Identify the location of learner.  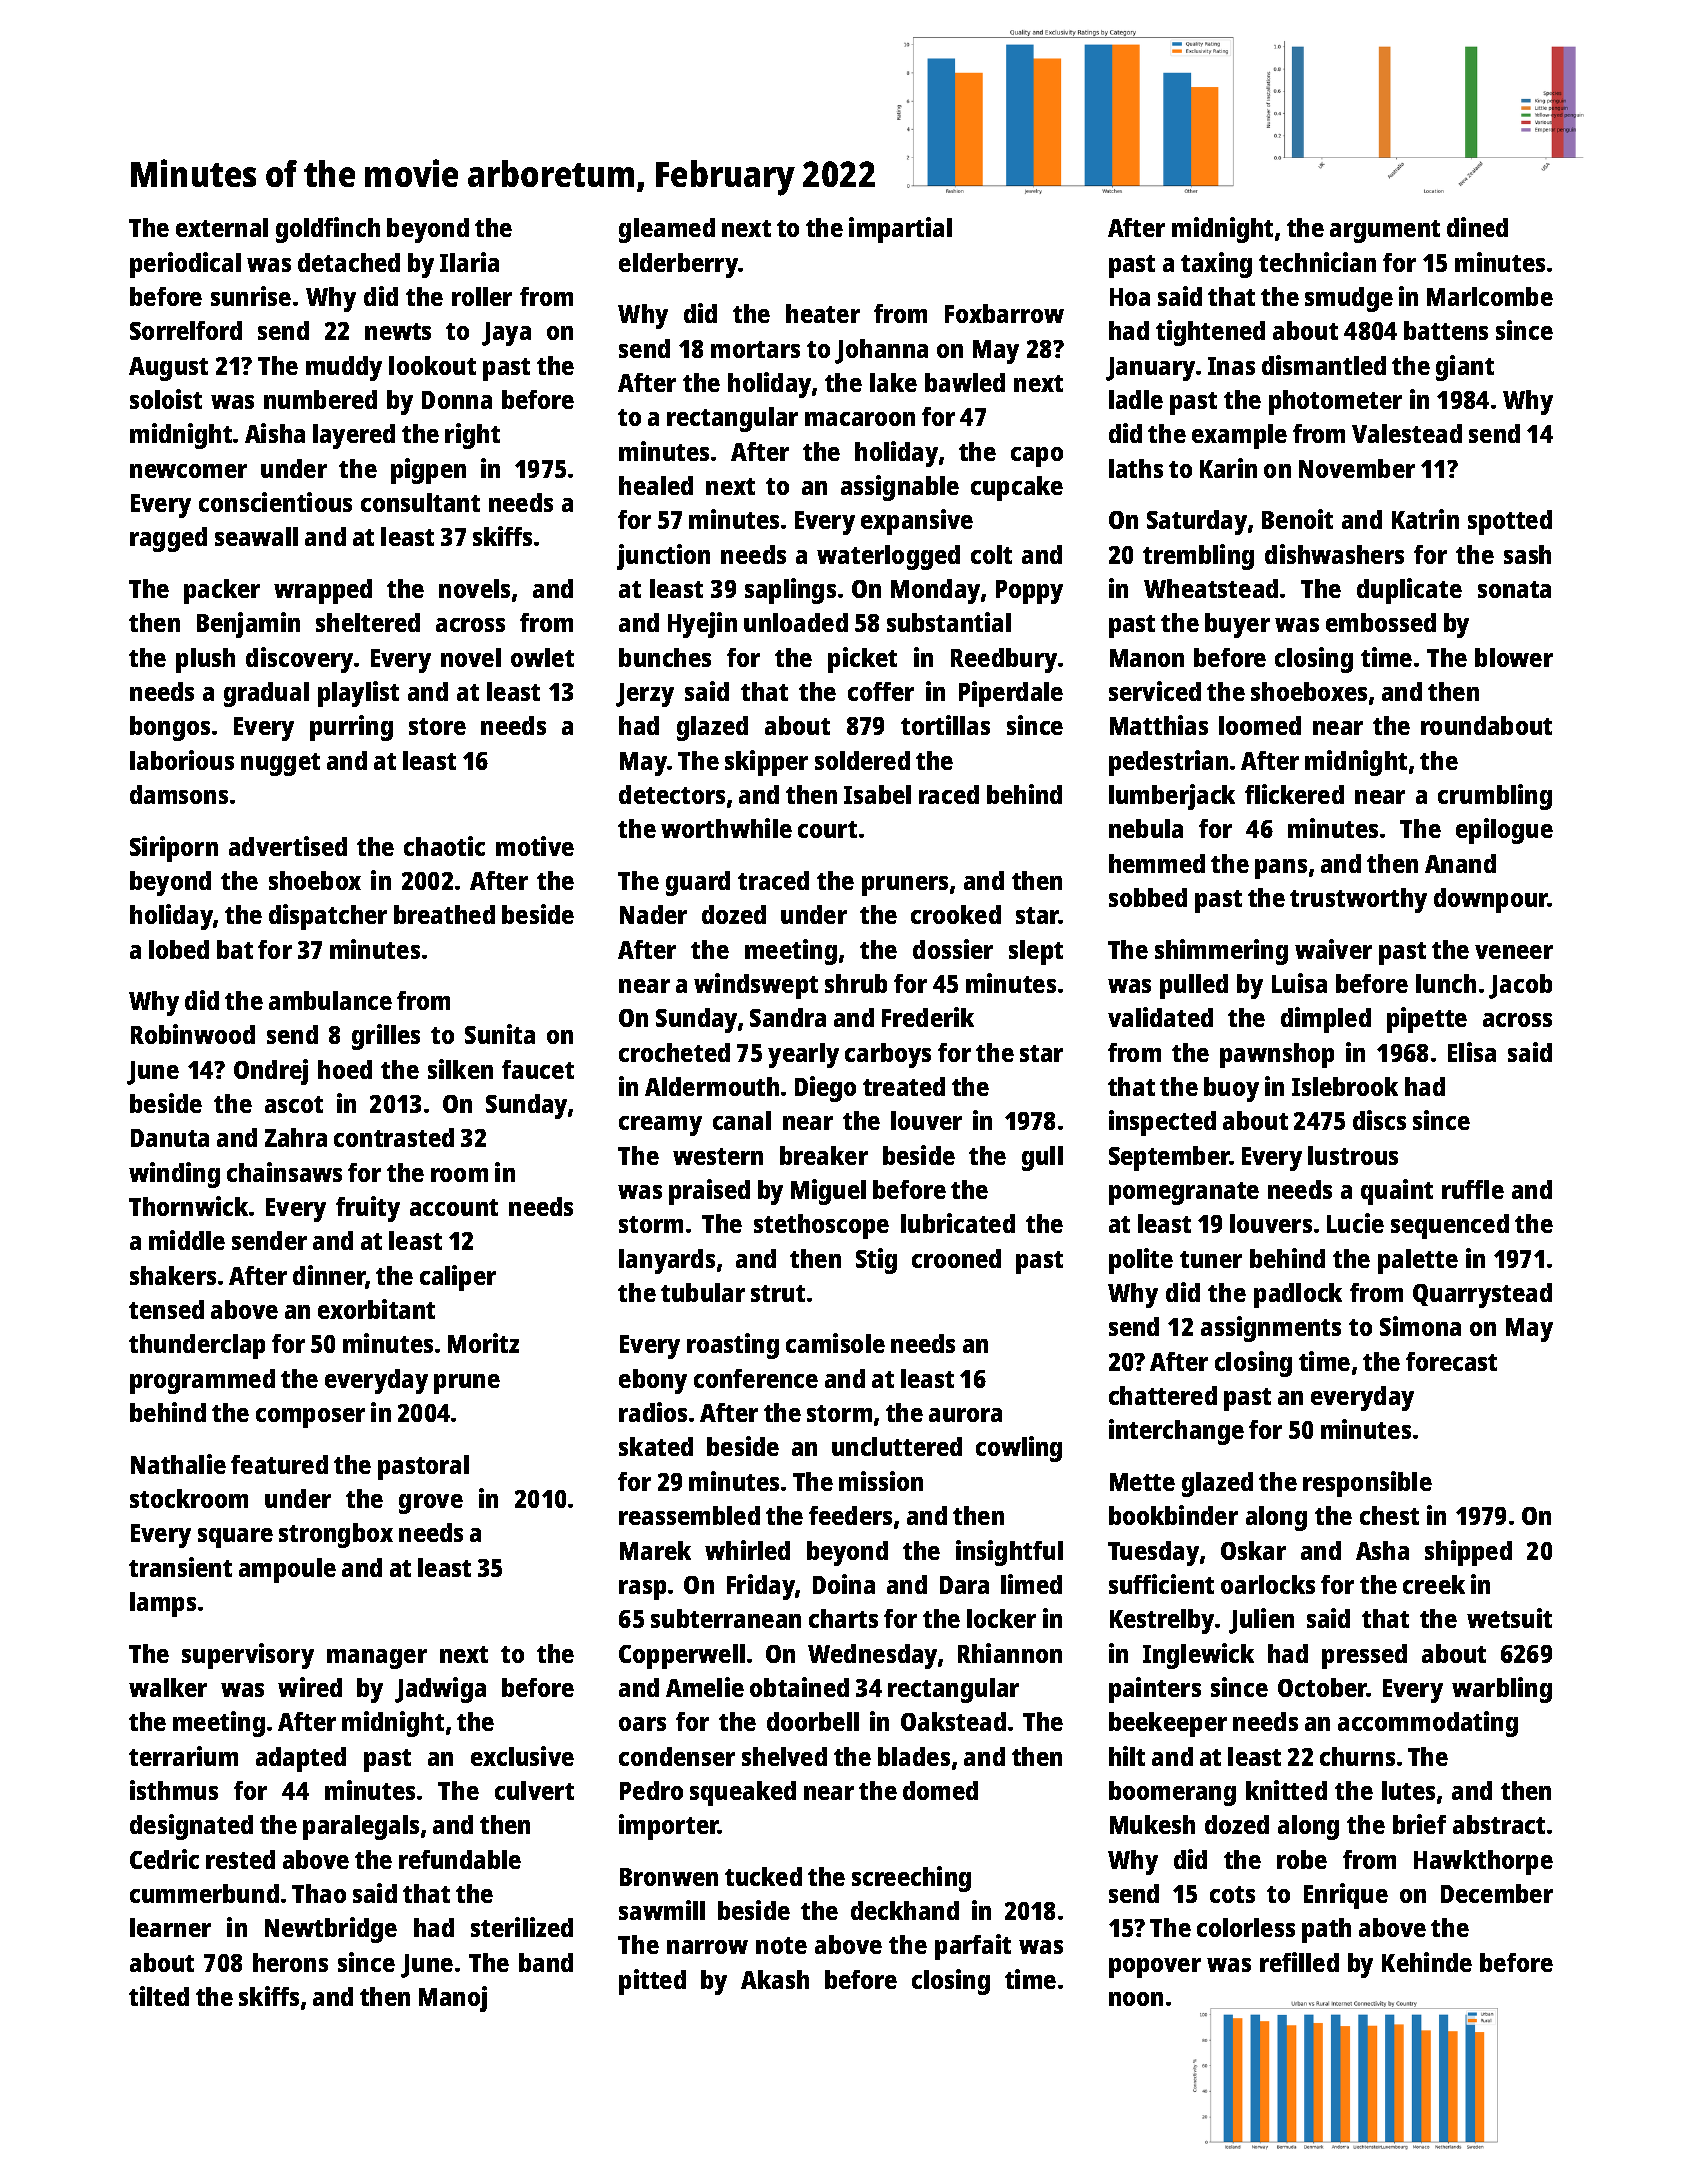
(170, 1927).
